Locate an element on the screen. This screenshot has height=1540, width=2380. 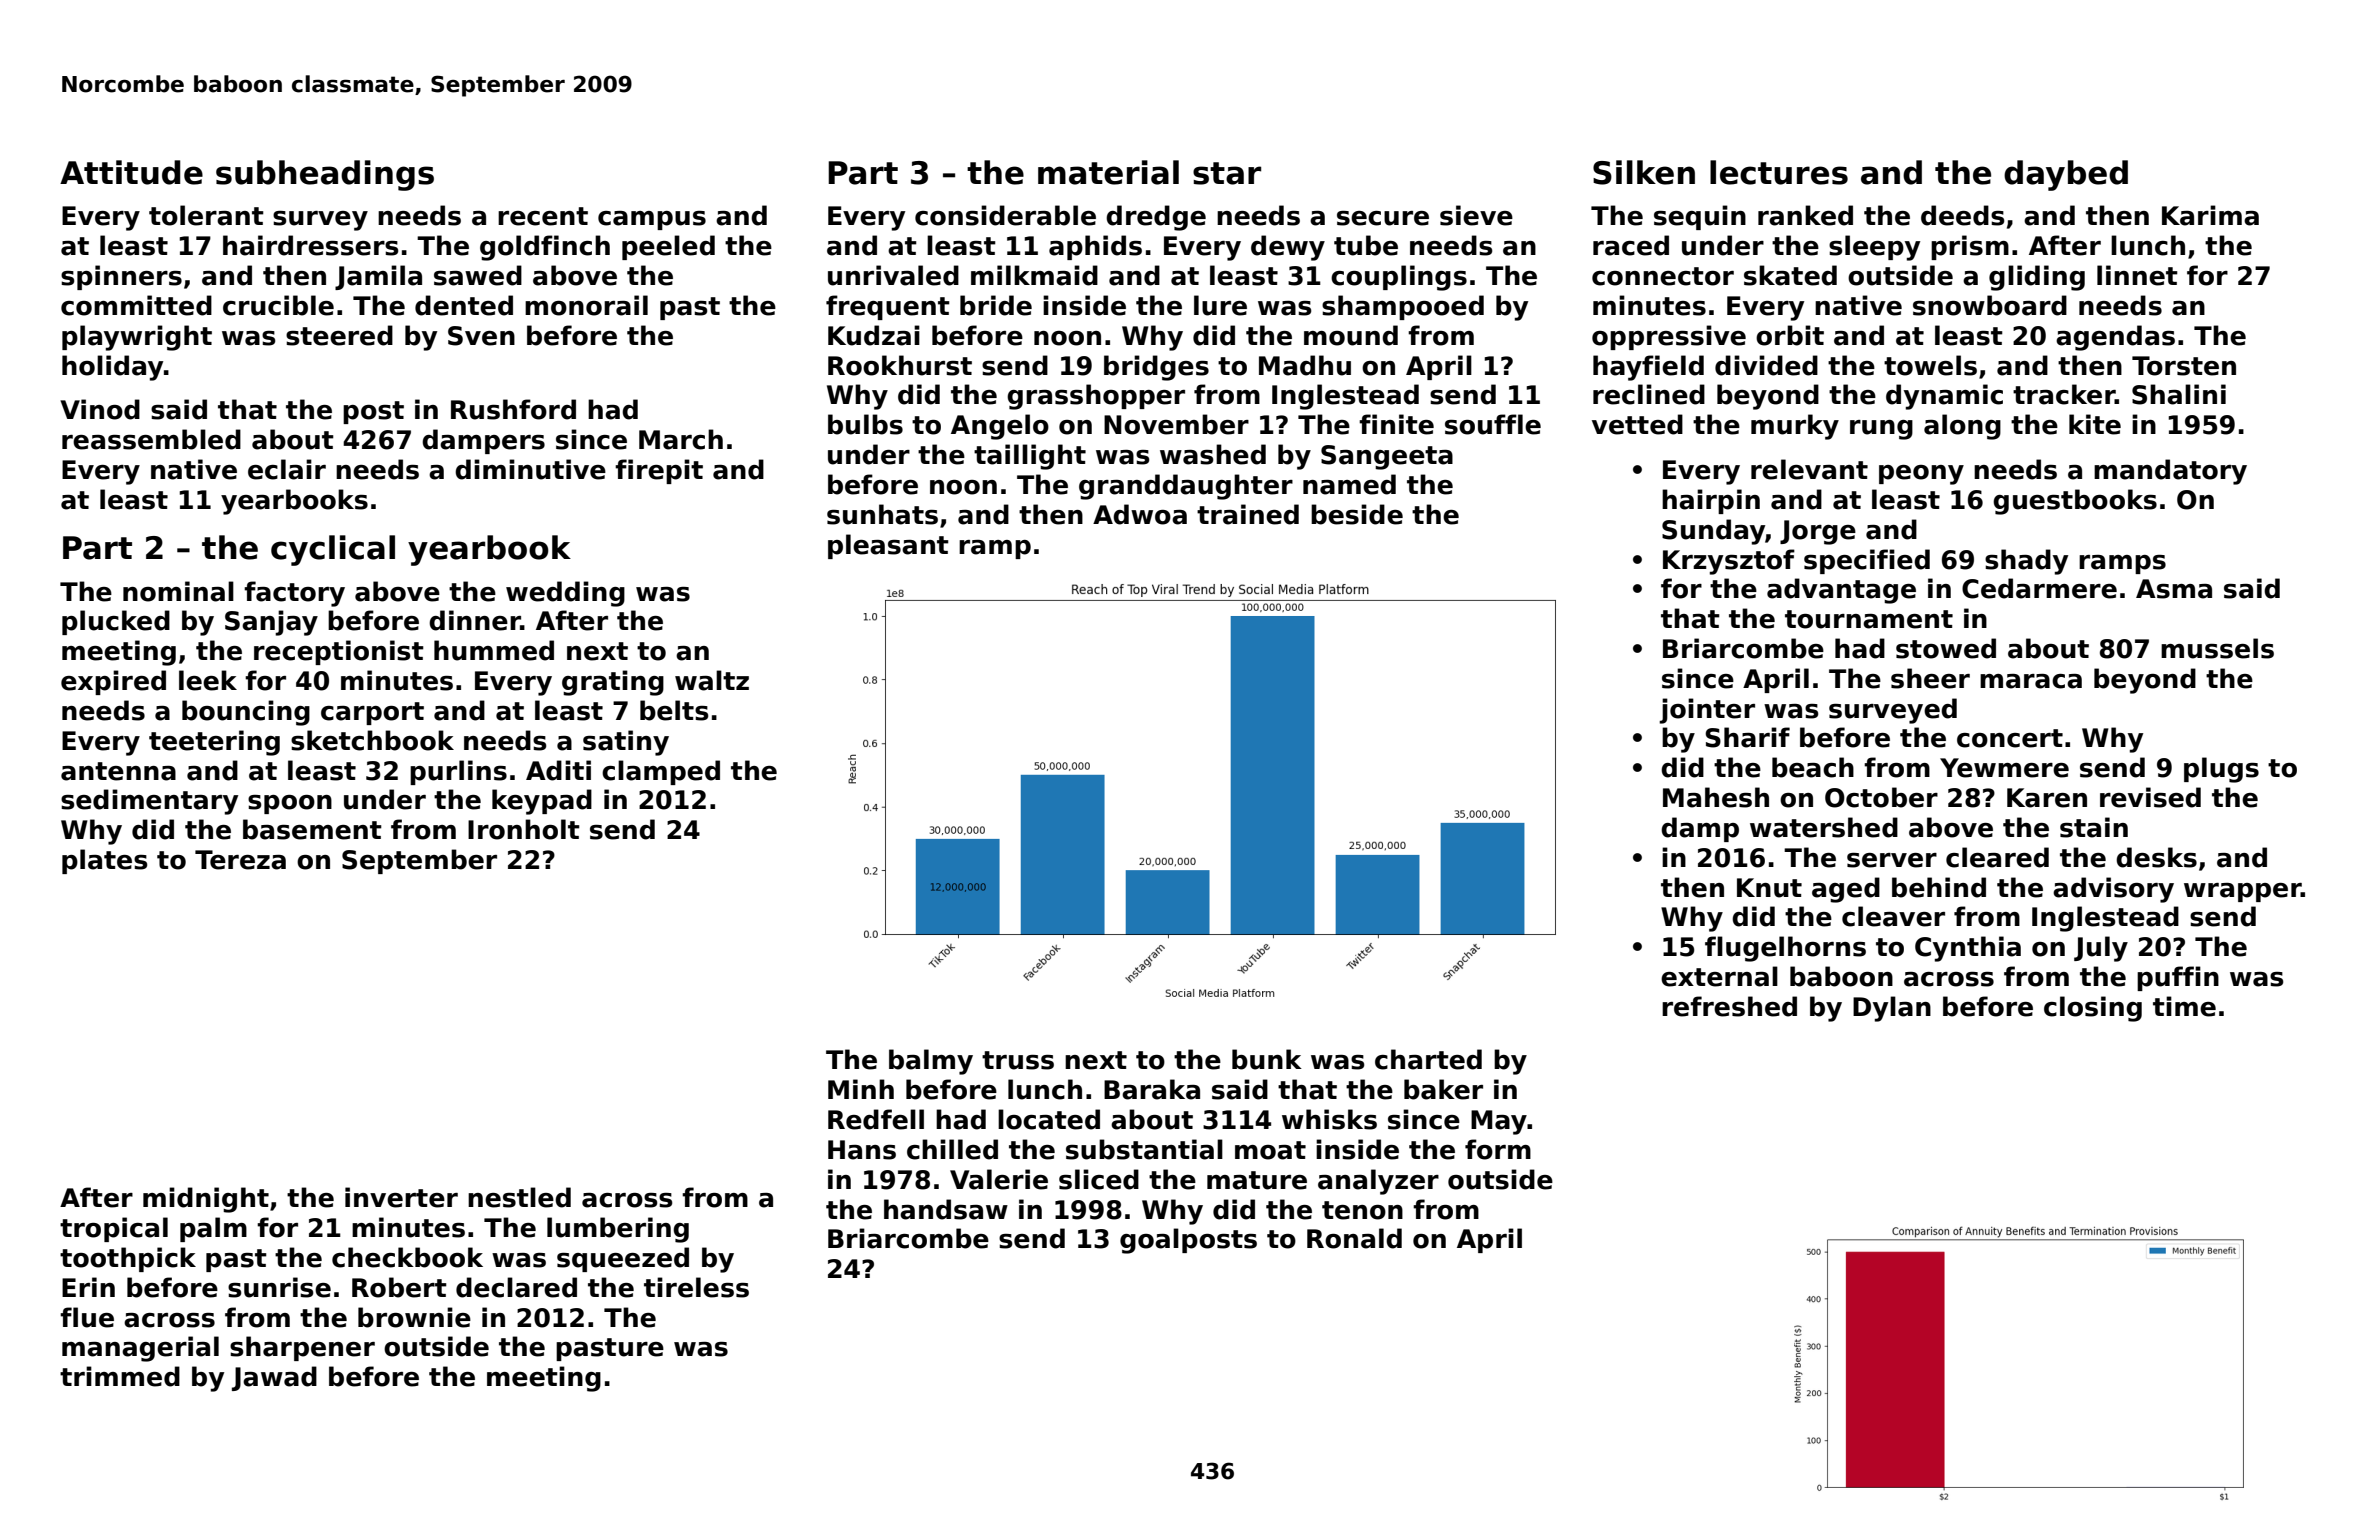
unrivaled is located at coordinates (893, 275).
